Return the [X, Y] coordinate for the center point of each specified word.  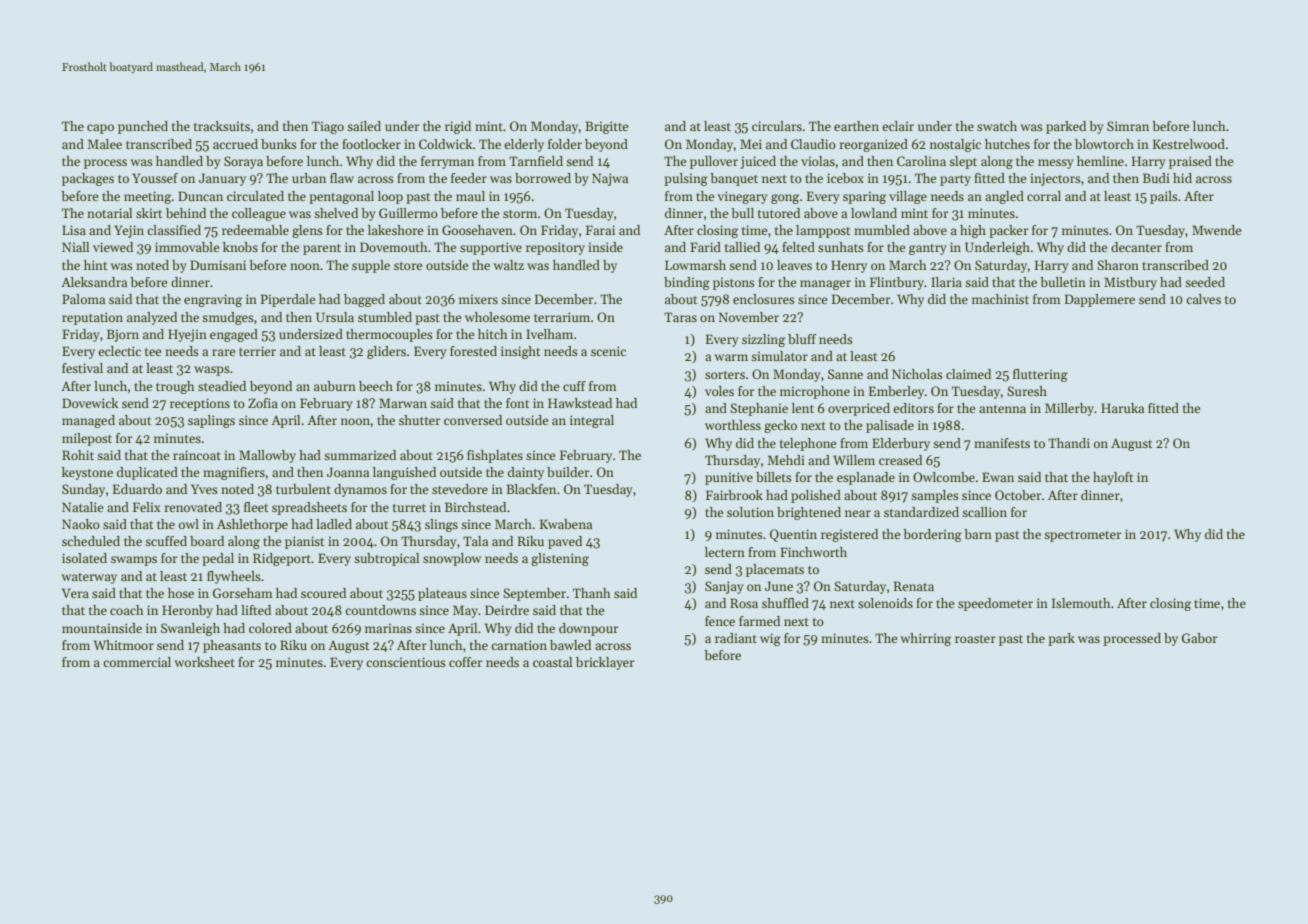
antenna [1002, 409]
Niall [75, 247]
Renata [914, 586]
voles [719, 391]
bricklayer [605, 663]
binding [687, 283]
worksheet [204, 662]
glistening [560, 559]
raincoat [197, 455]
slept [963, 162]
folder [565, 144]
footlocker [371, 144]
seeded [1205, 282]
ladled [334, 524]
